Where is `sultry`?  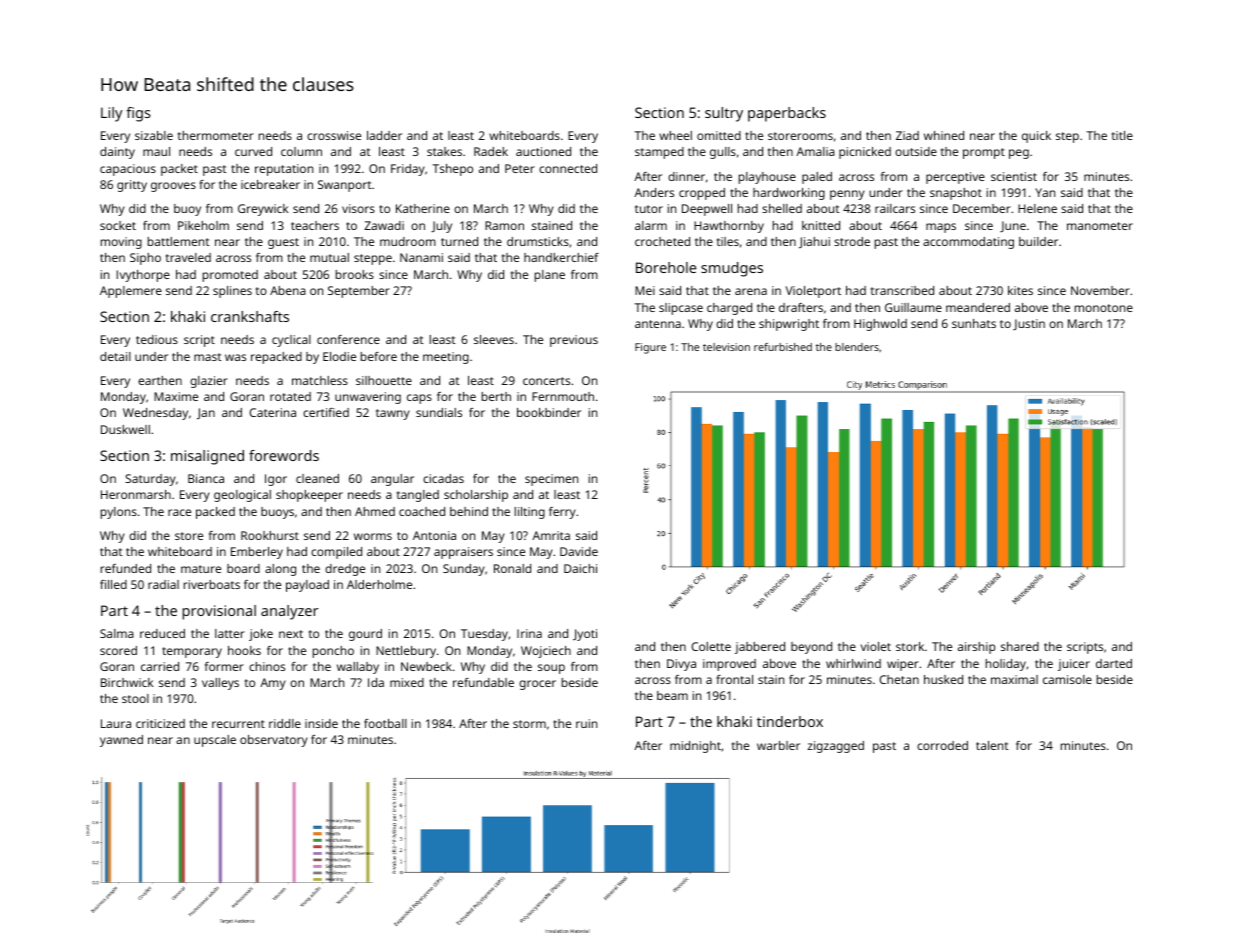 sultry is located at coordinates (724, 114).
